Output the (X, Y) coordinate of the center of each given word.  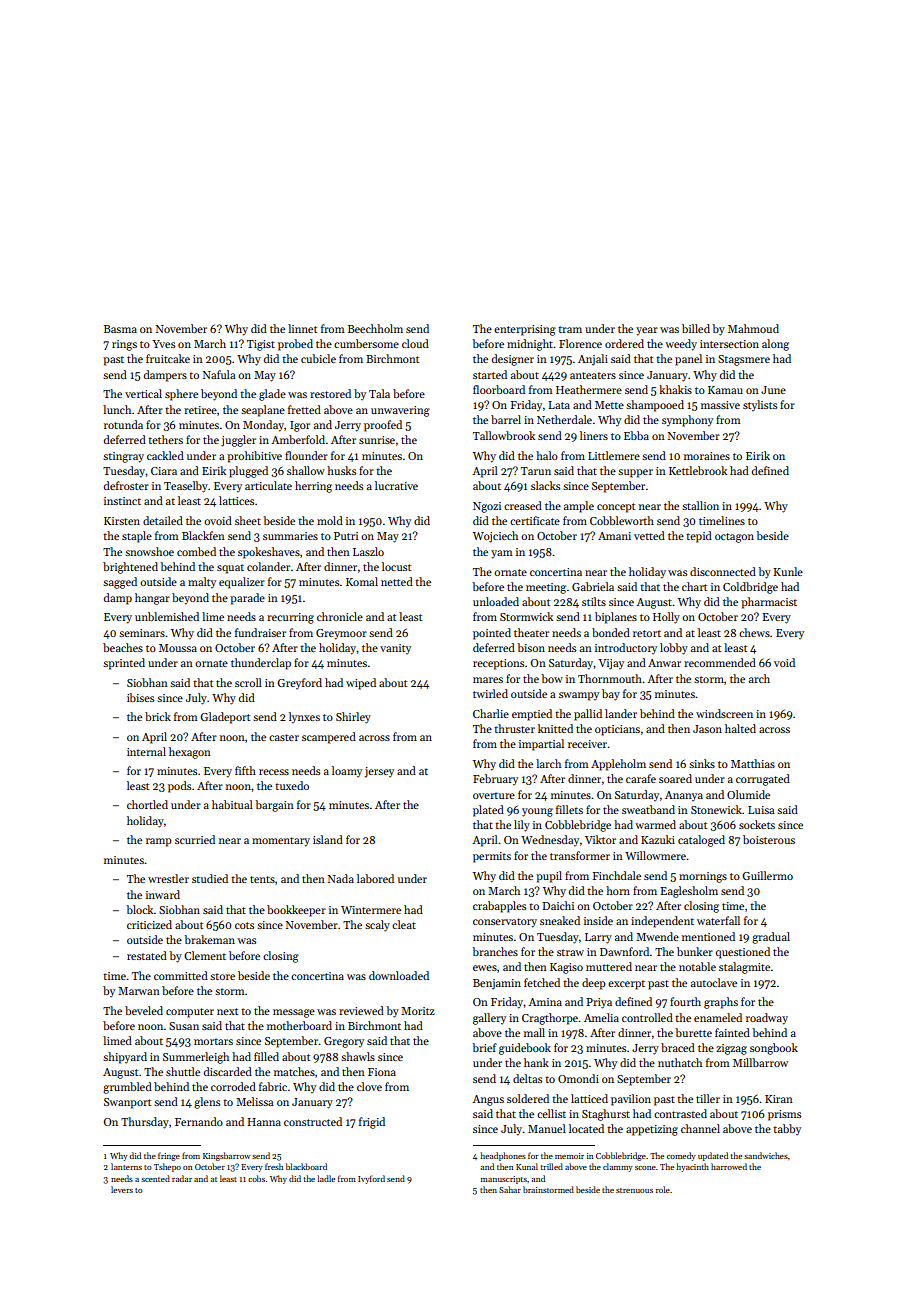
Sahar (510, 1189)
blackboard (306, 1166)
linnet (302, 328)
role (663, 1189)
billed (696, 328)
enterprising (525, 330)
